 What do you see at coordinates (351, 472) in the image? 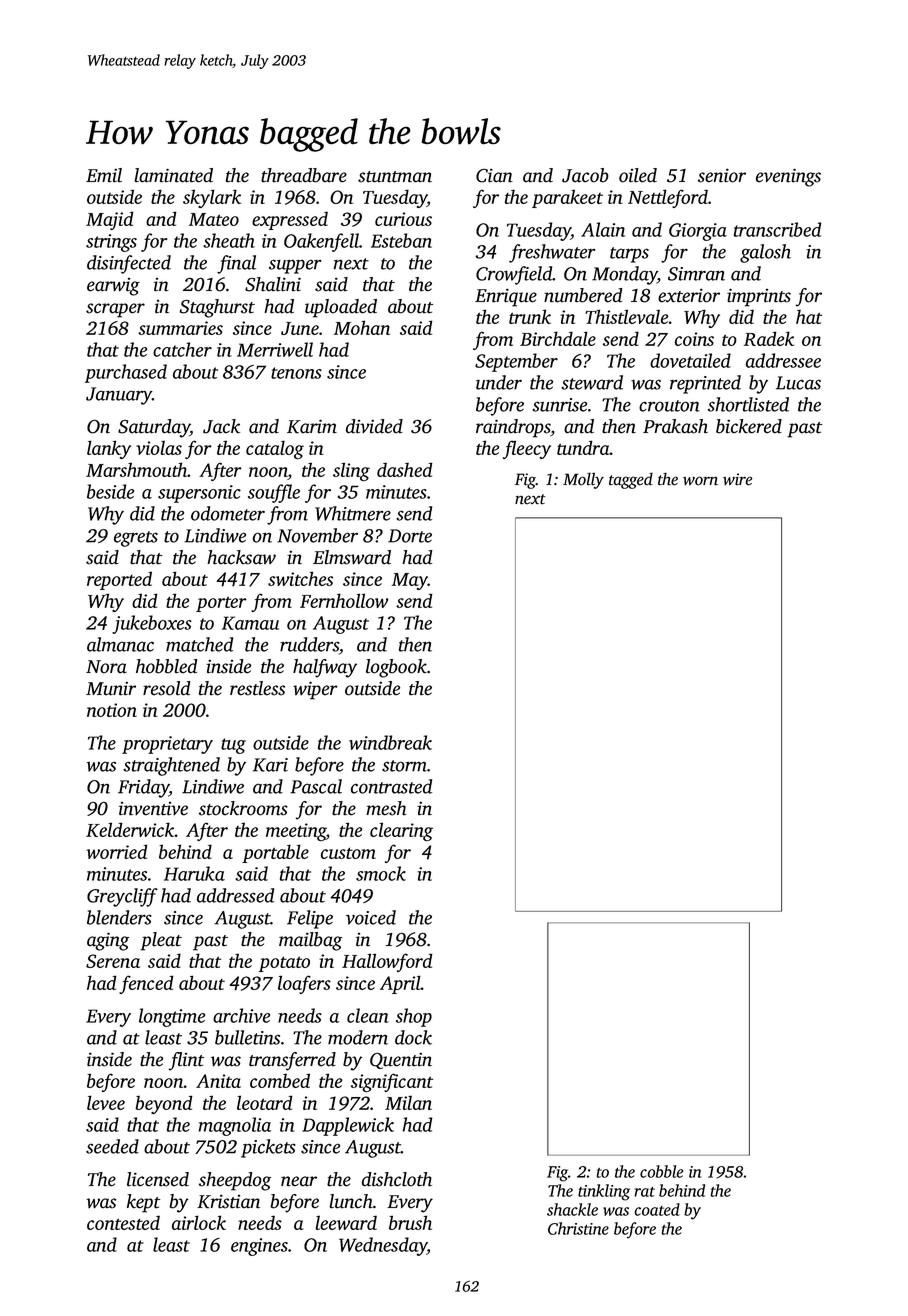
I see `sling` at bounding box center [351, 472].
